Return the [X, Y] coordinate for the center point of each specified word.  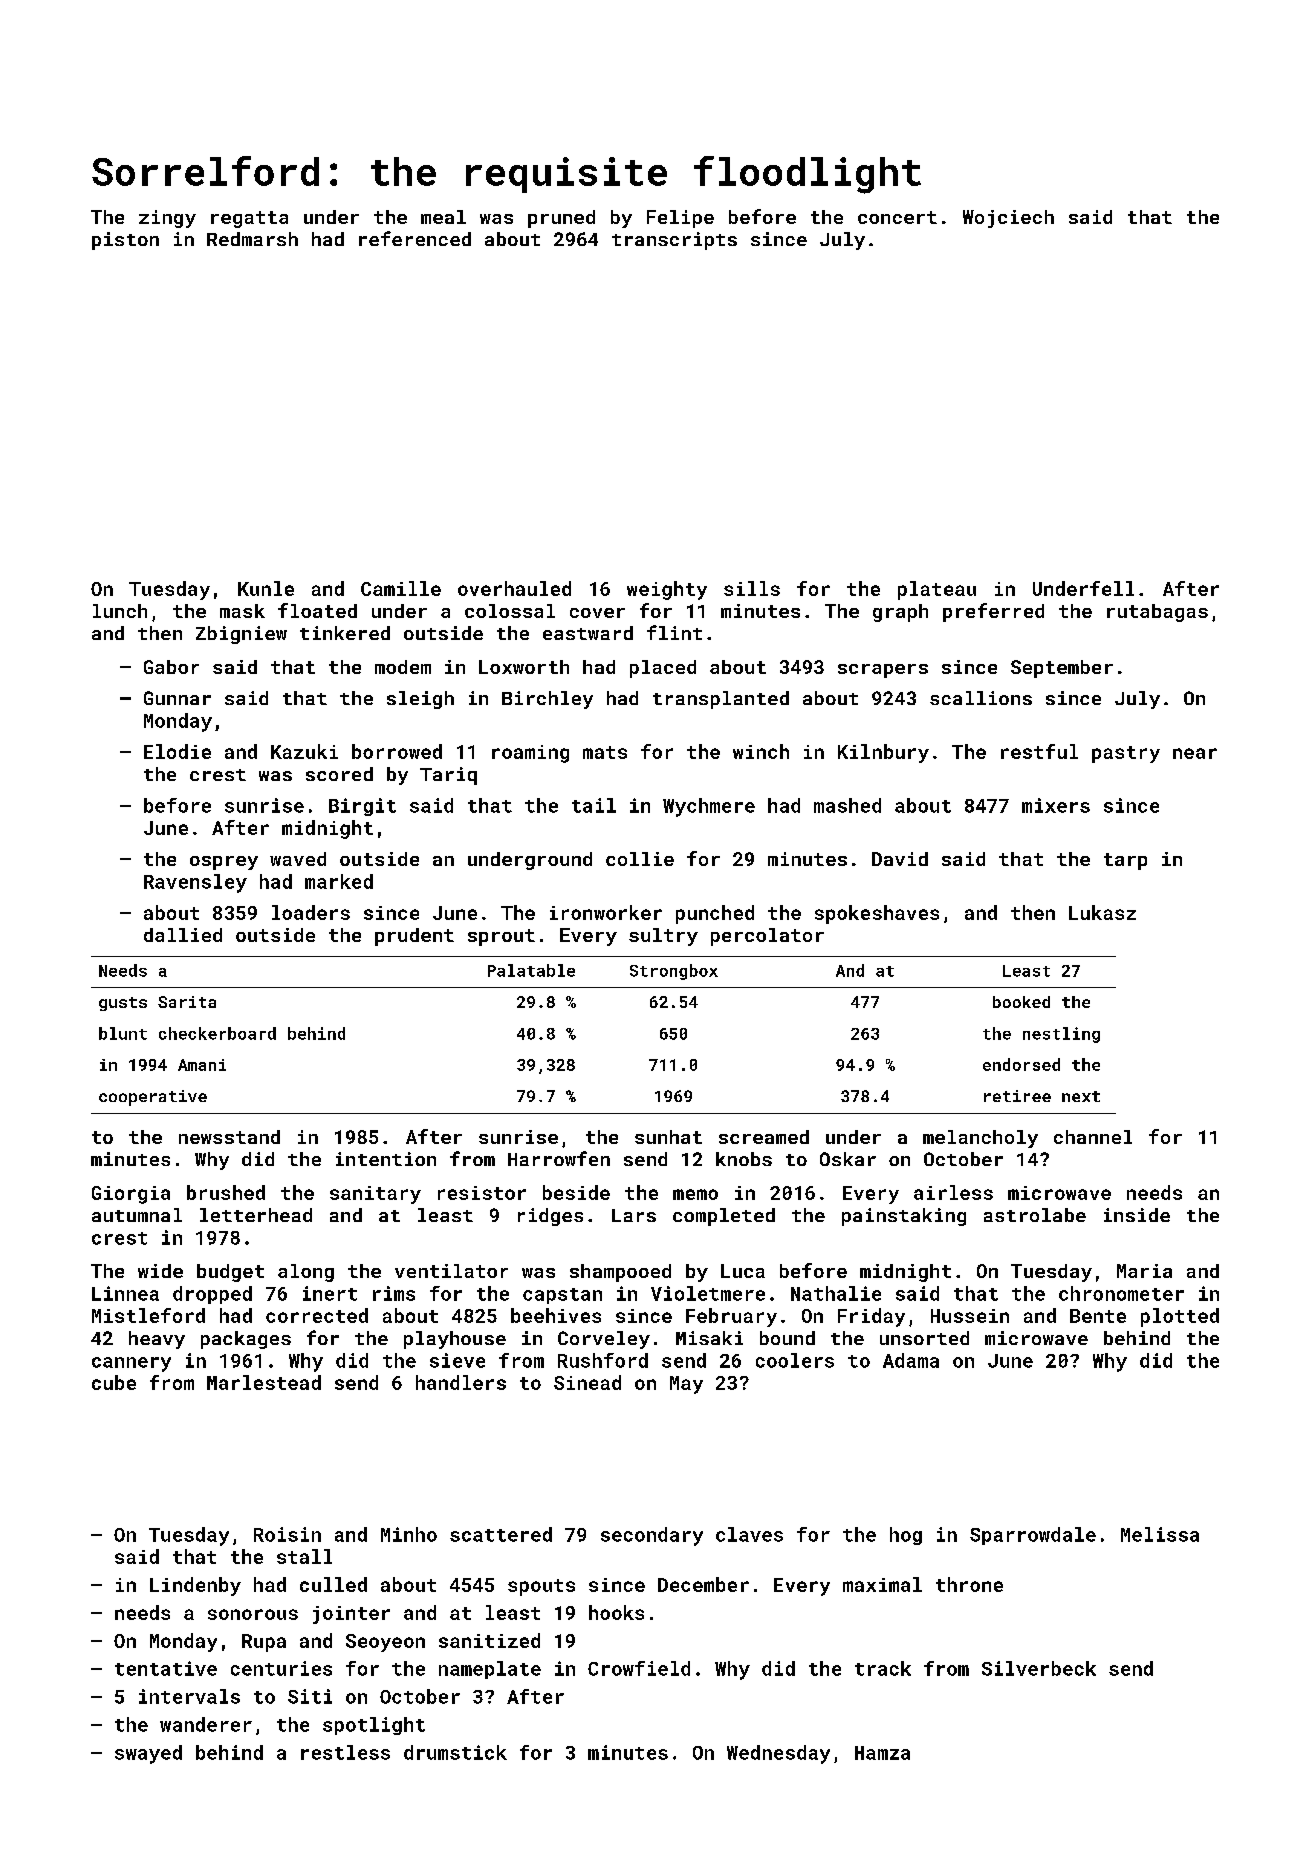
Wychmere [709, 807]
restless [345, 1752]
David [900, 859]
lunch [120, 611]
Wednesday [778, 1754]
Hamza [882, 1753]
